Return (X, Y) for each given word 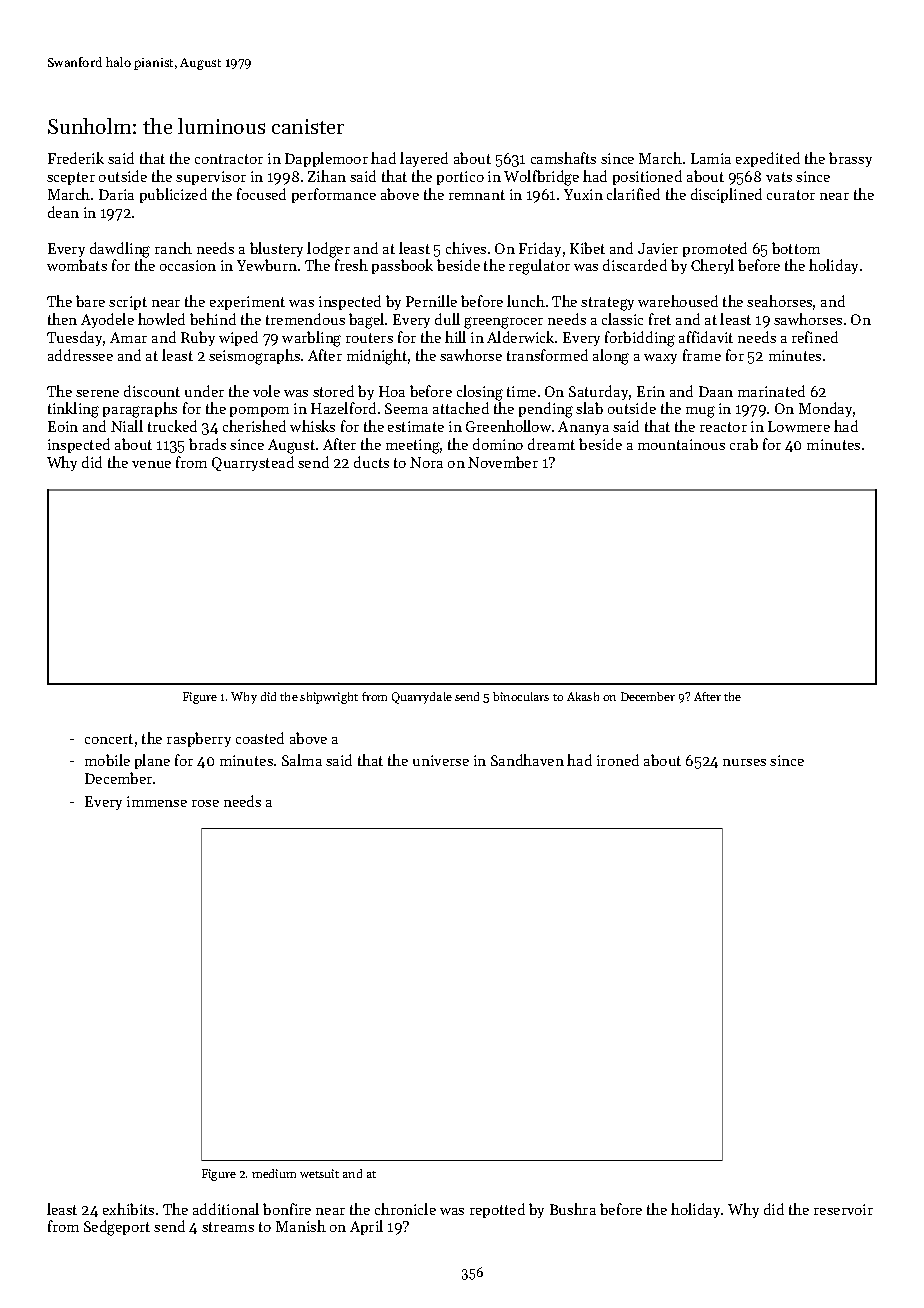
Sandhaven (527, 760)
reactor (723, 427)
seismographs (254, 357)
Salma (302, 760)
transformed (547, 355)
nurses (744, 762)
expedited (768, 159)
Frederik (76, 158)
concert (109, 739)
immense (157, 801)
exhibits (128, 1209)
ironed (618, 760)
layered (424, 159)
